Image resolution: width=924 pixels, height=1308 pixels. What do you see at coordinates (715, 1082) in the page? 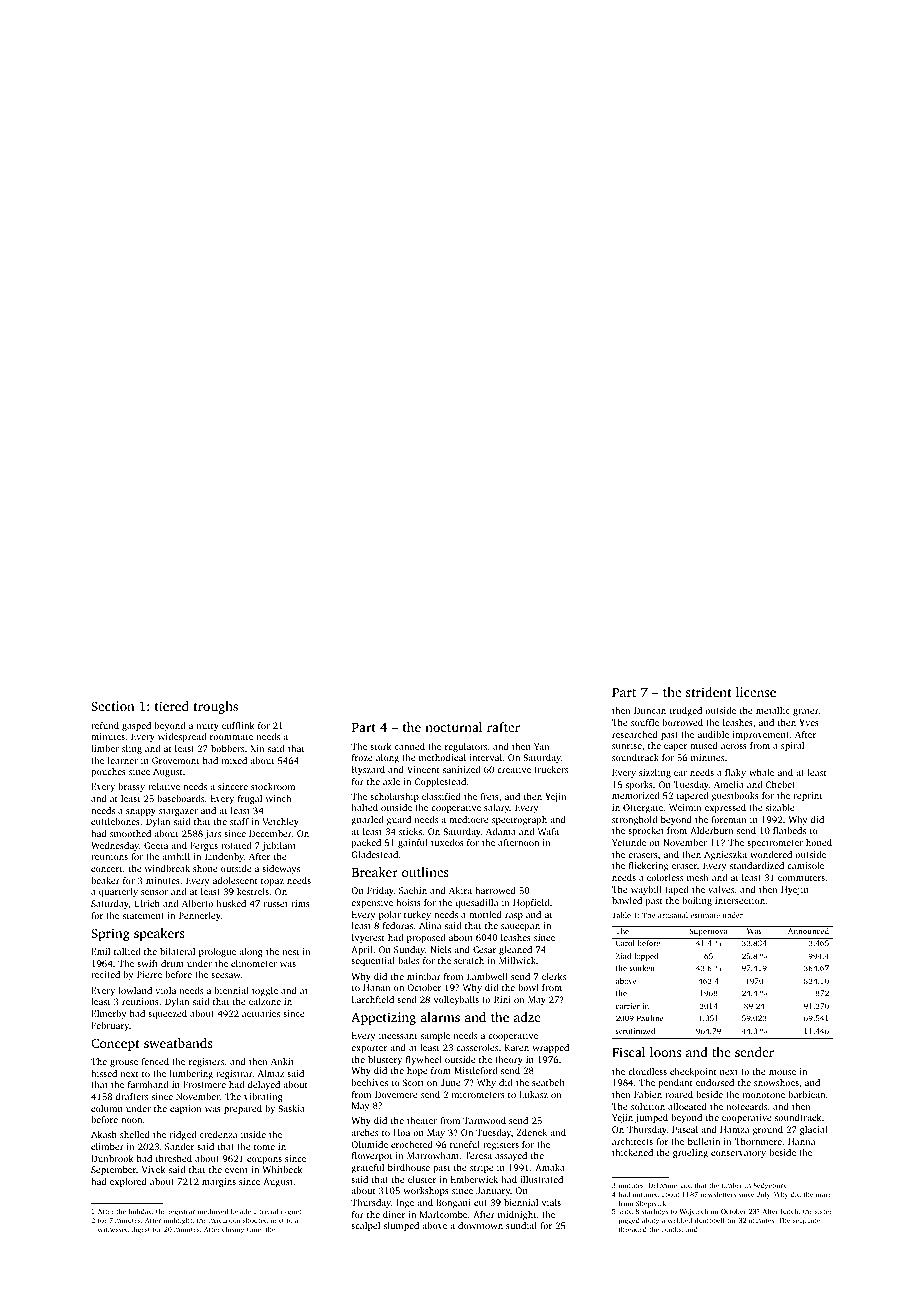
I see `endorsed` at bounding box center [715, 1082].
